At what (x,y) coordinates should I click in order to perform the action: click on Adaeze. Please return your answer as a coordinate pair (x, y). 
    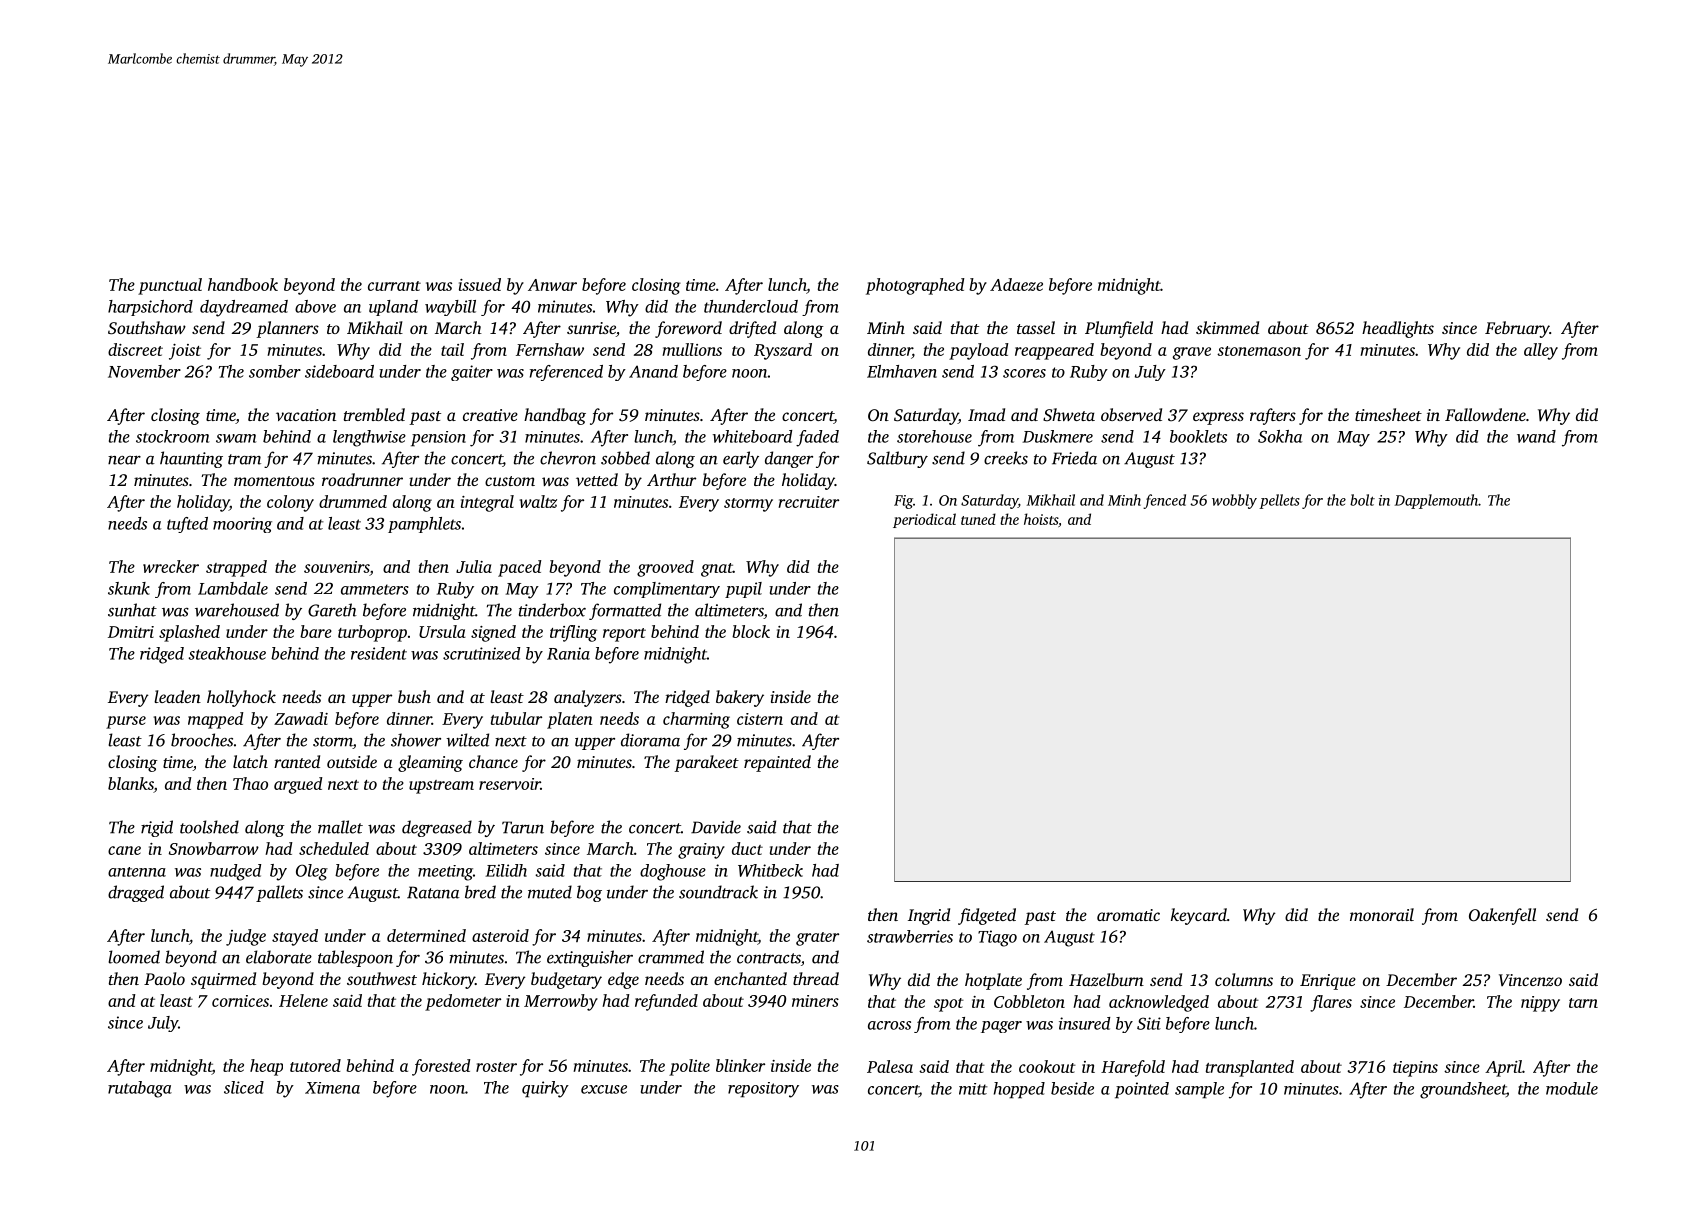
    Looking at the image, I should click on (1016, 284).
